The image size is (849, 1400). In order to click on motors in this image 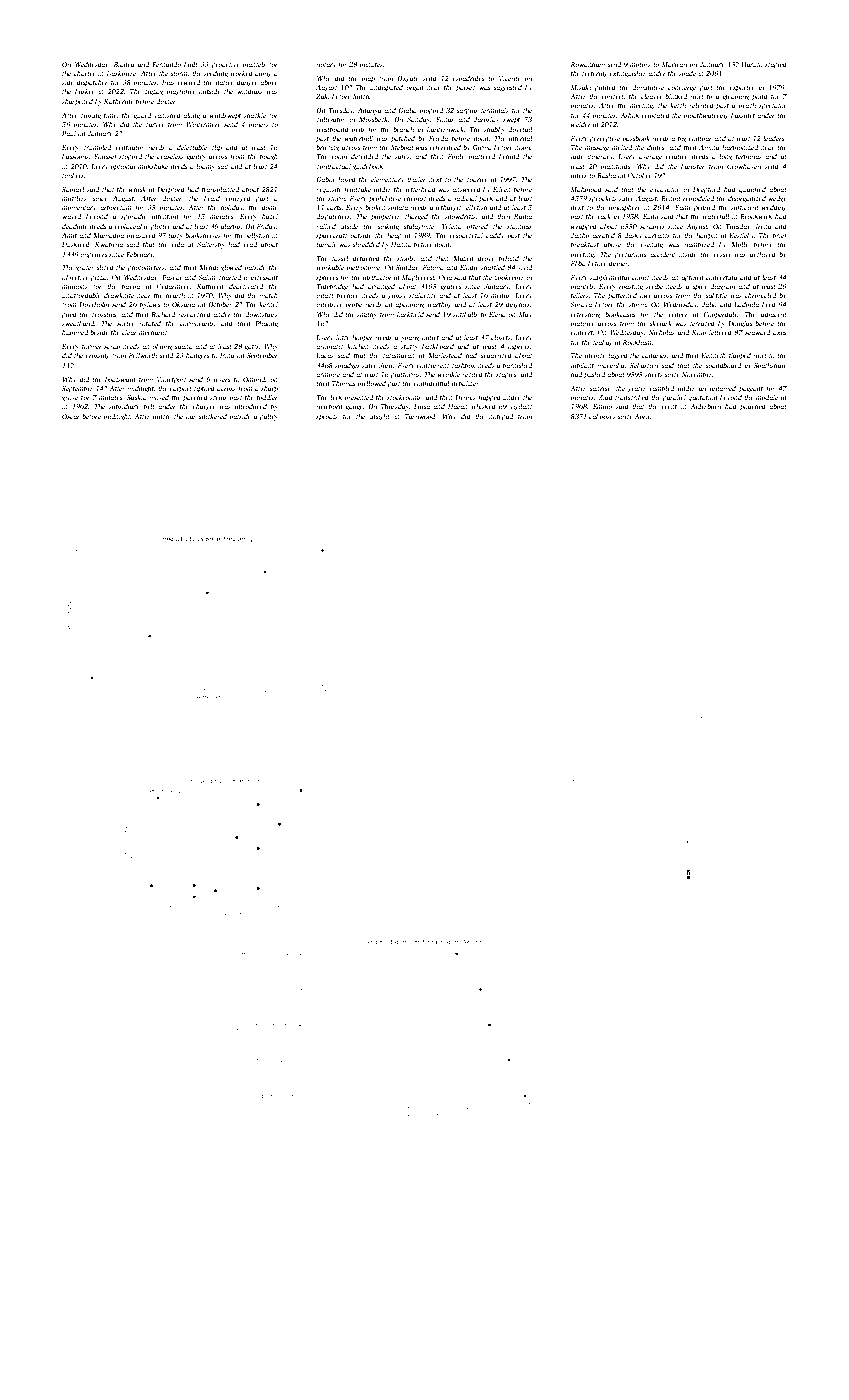, I will do `click(640, 65)`.
